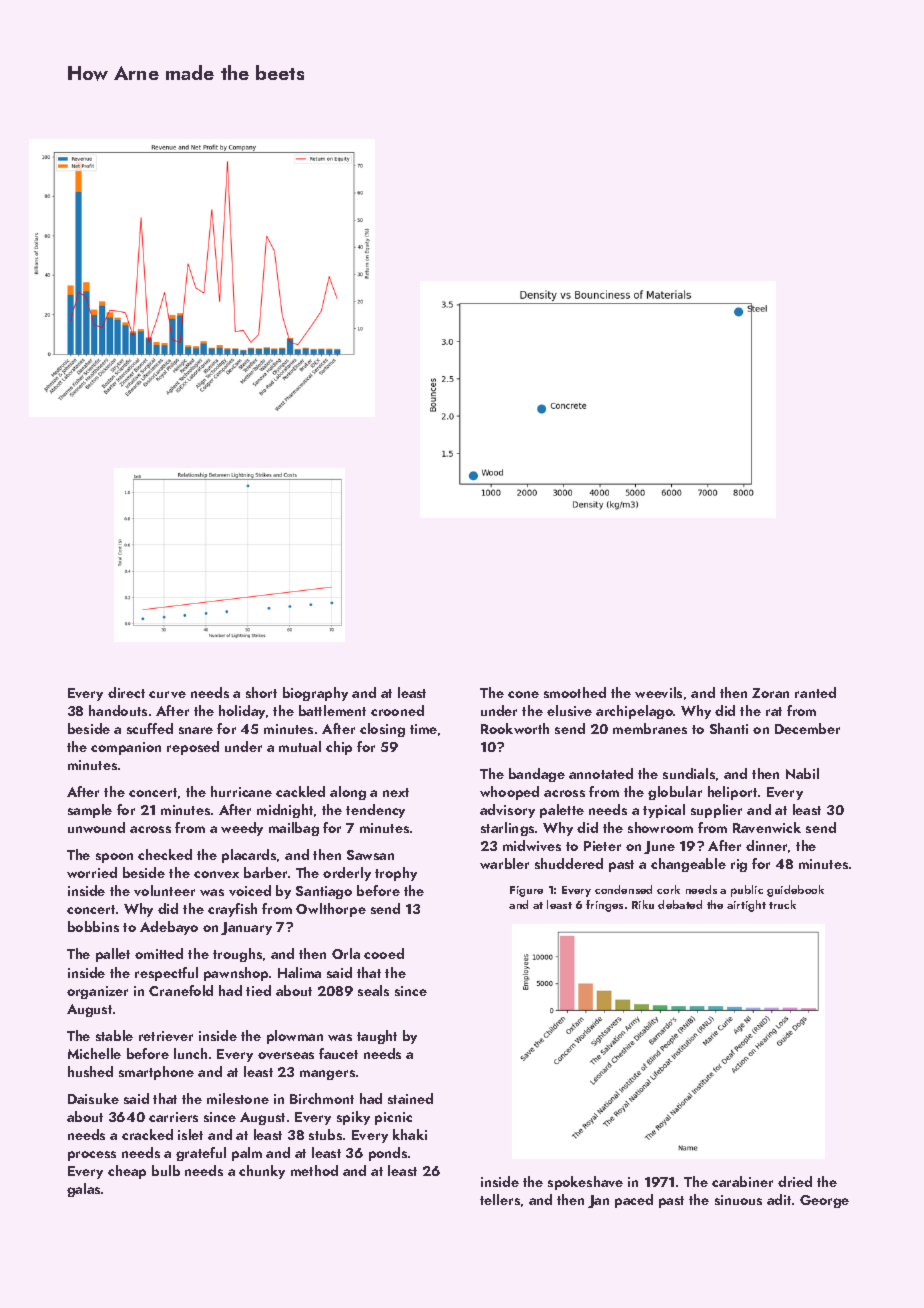 The width and height of the image is (924, 1308). Describe the element at coordinates (295, 1037) in the image. I see `plowman` at that location.
